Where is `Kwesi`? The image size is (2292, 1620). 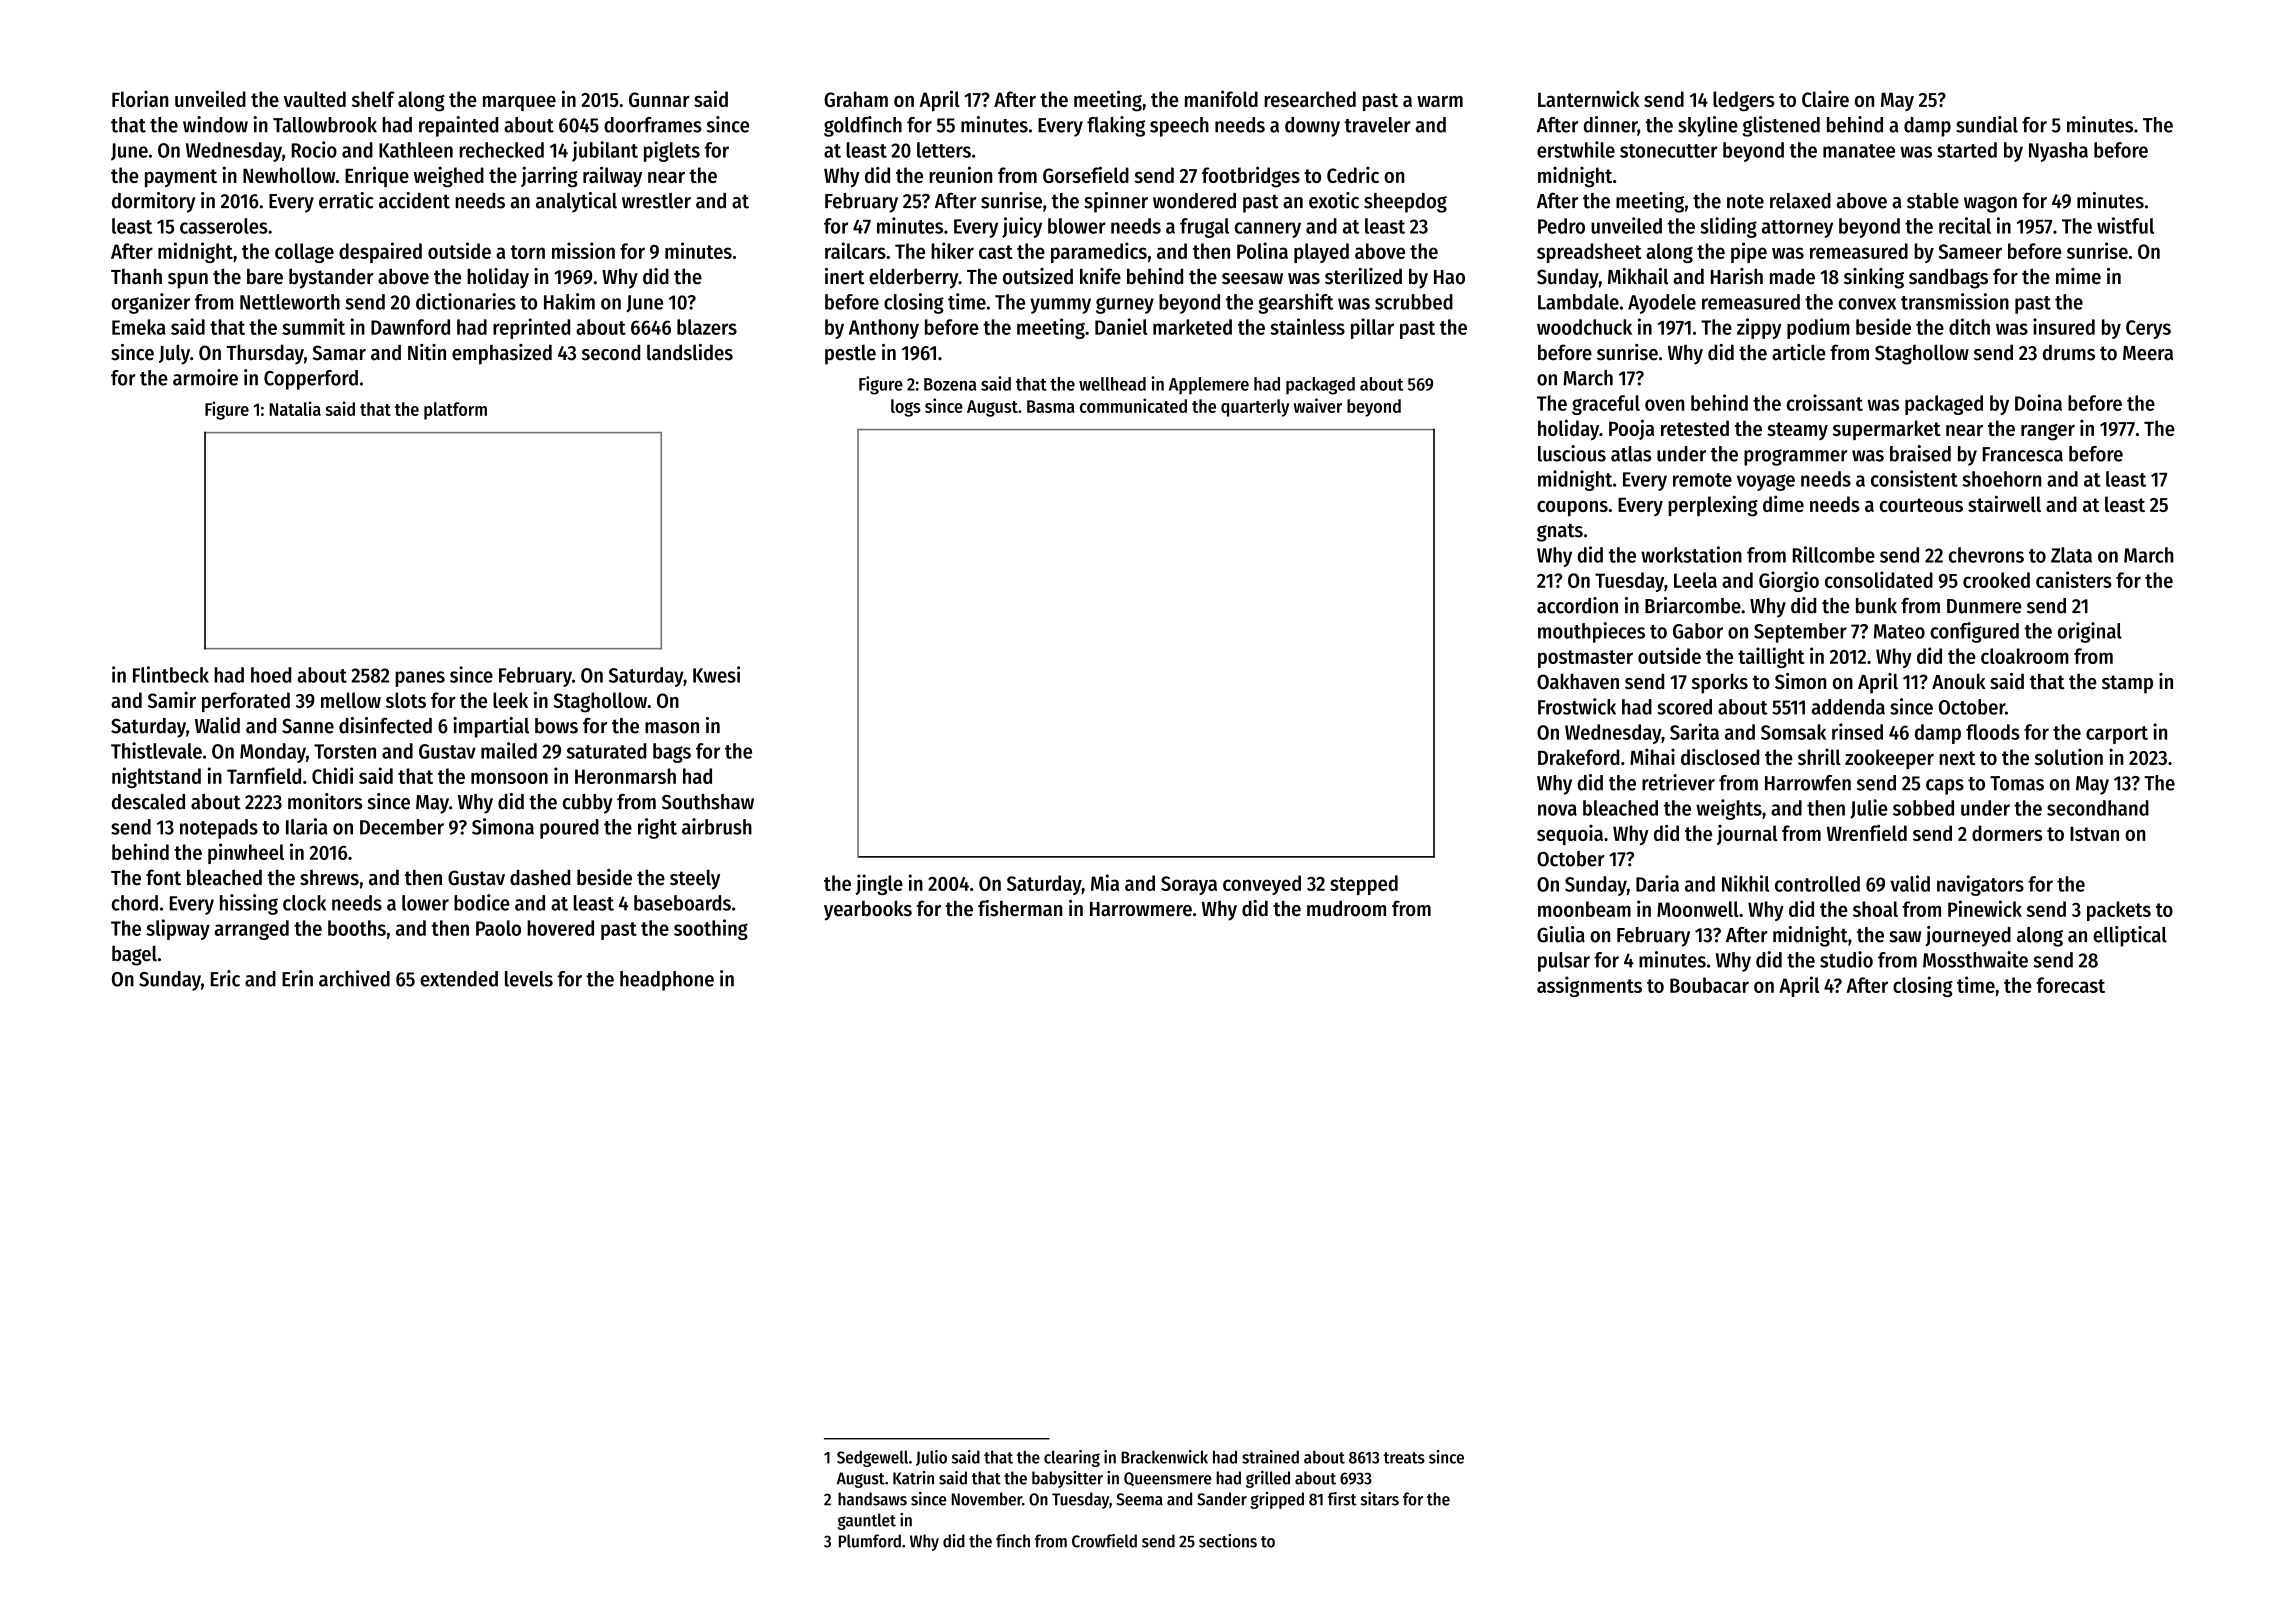
Kwesi is located at coordinates (716, 674).
